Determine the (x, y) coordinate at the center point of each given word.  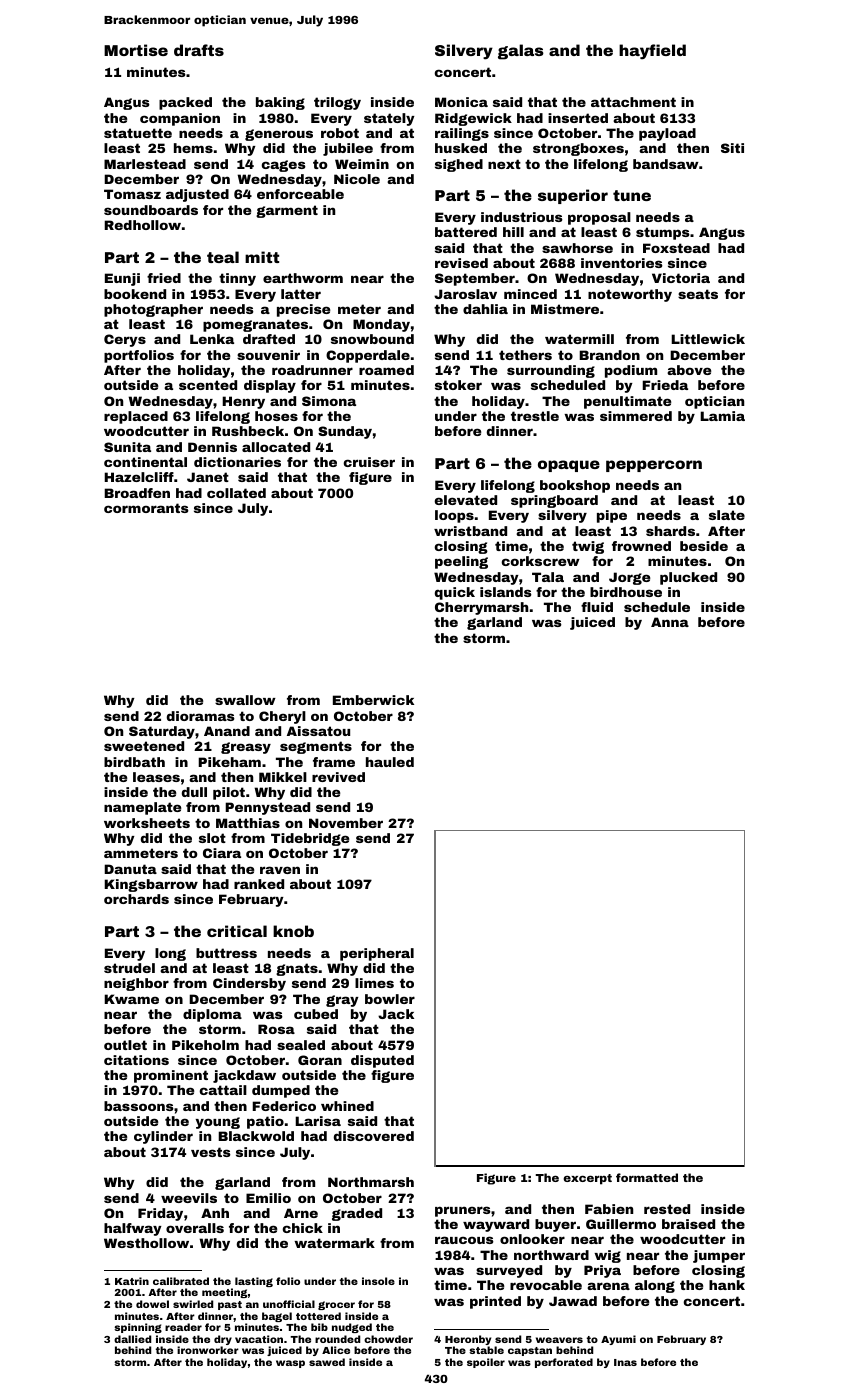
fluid (597, 607)
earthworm (303, 278)
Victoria (681, 278)
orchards (136, 899)
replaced (136, 417)
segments (316, 747)
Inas (625, 1362)
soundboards (151, 210)
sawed (327, 1362)
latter (301, 294)
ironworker (208, 1350)
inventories (622, 263)
